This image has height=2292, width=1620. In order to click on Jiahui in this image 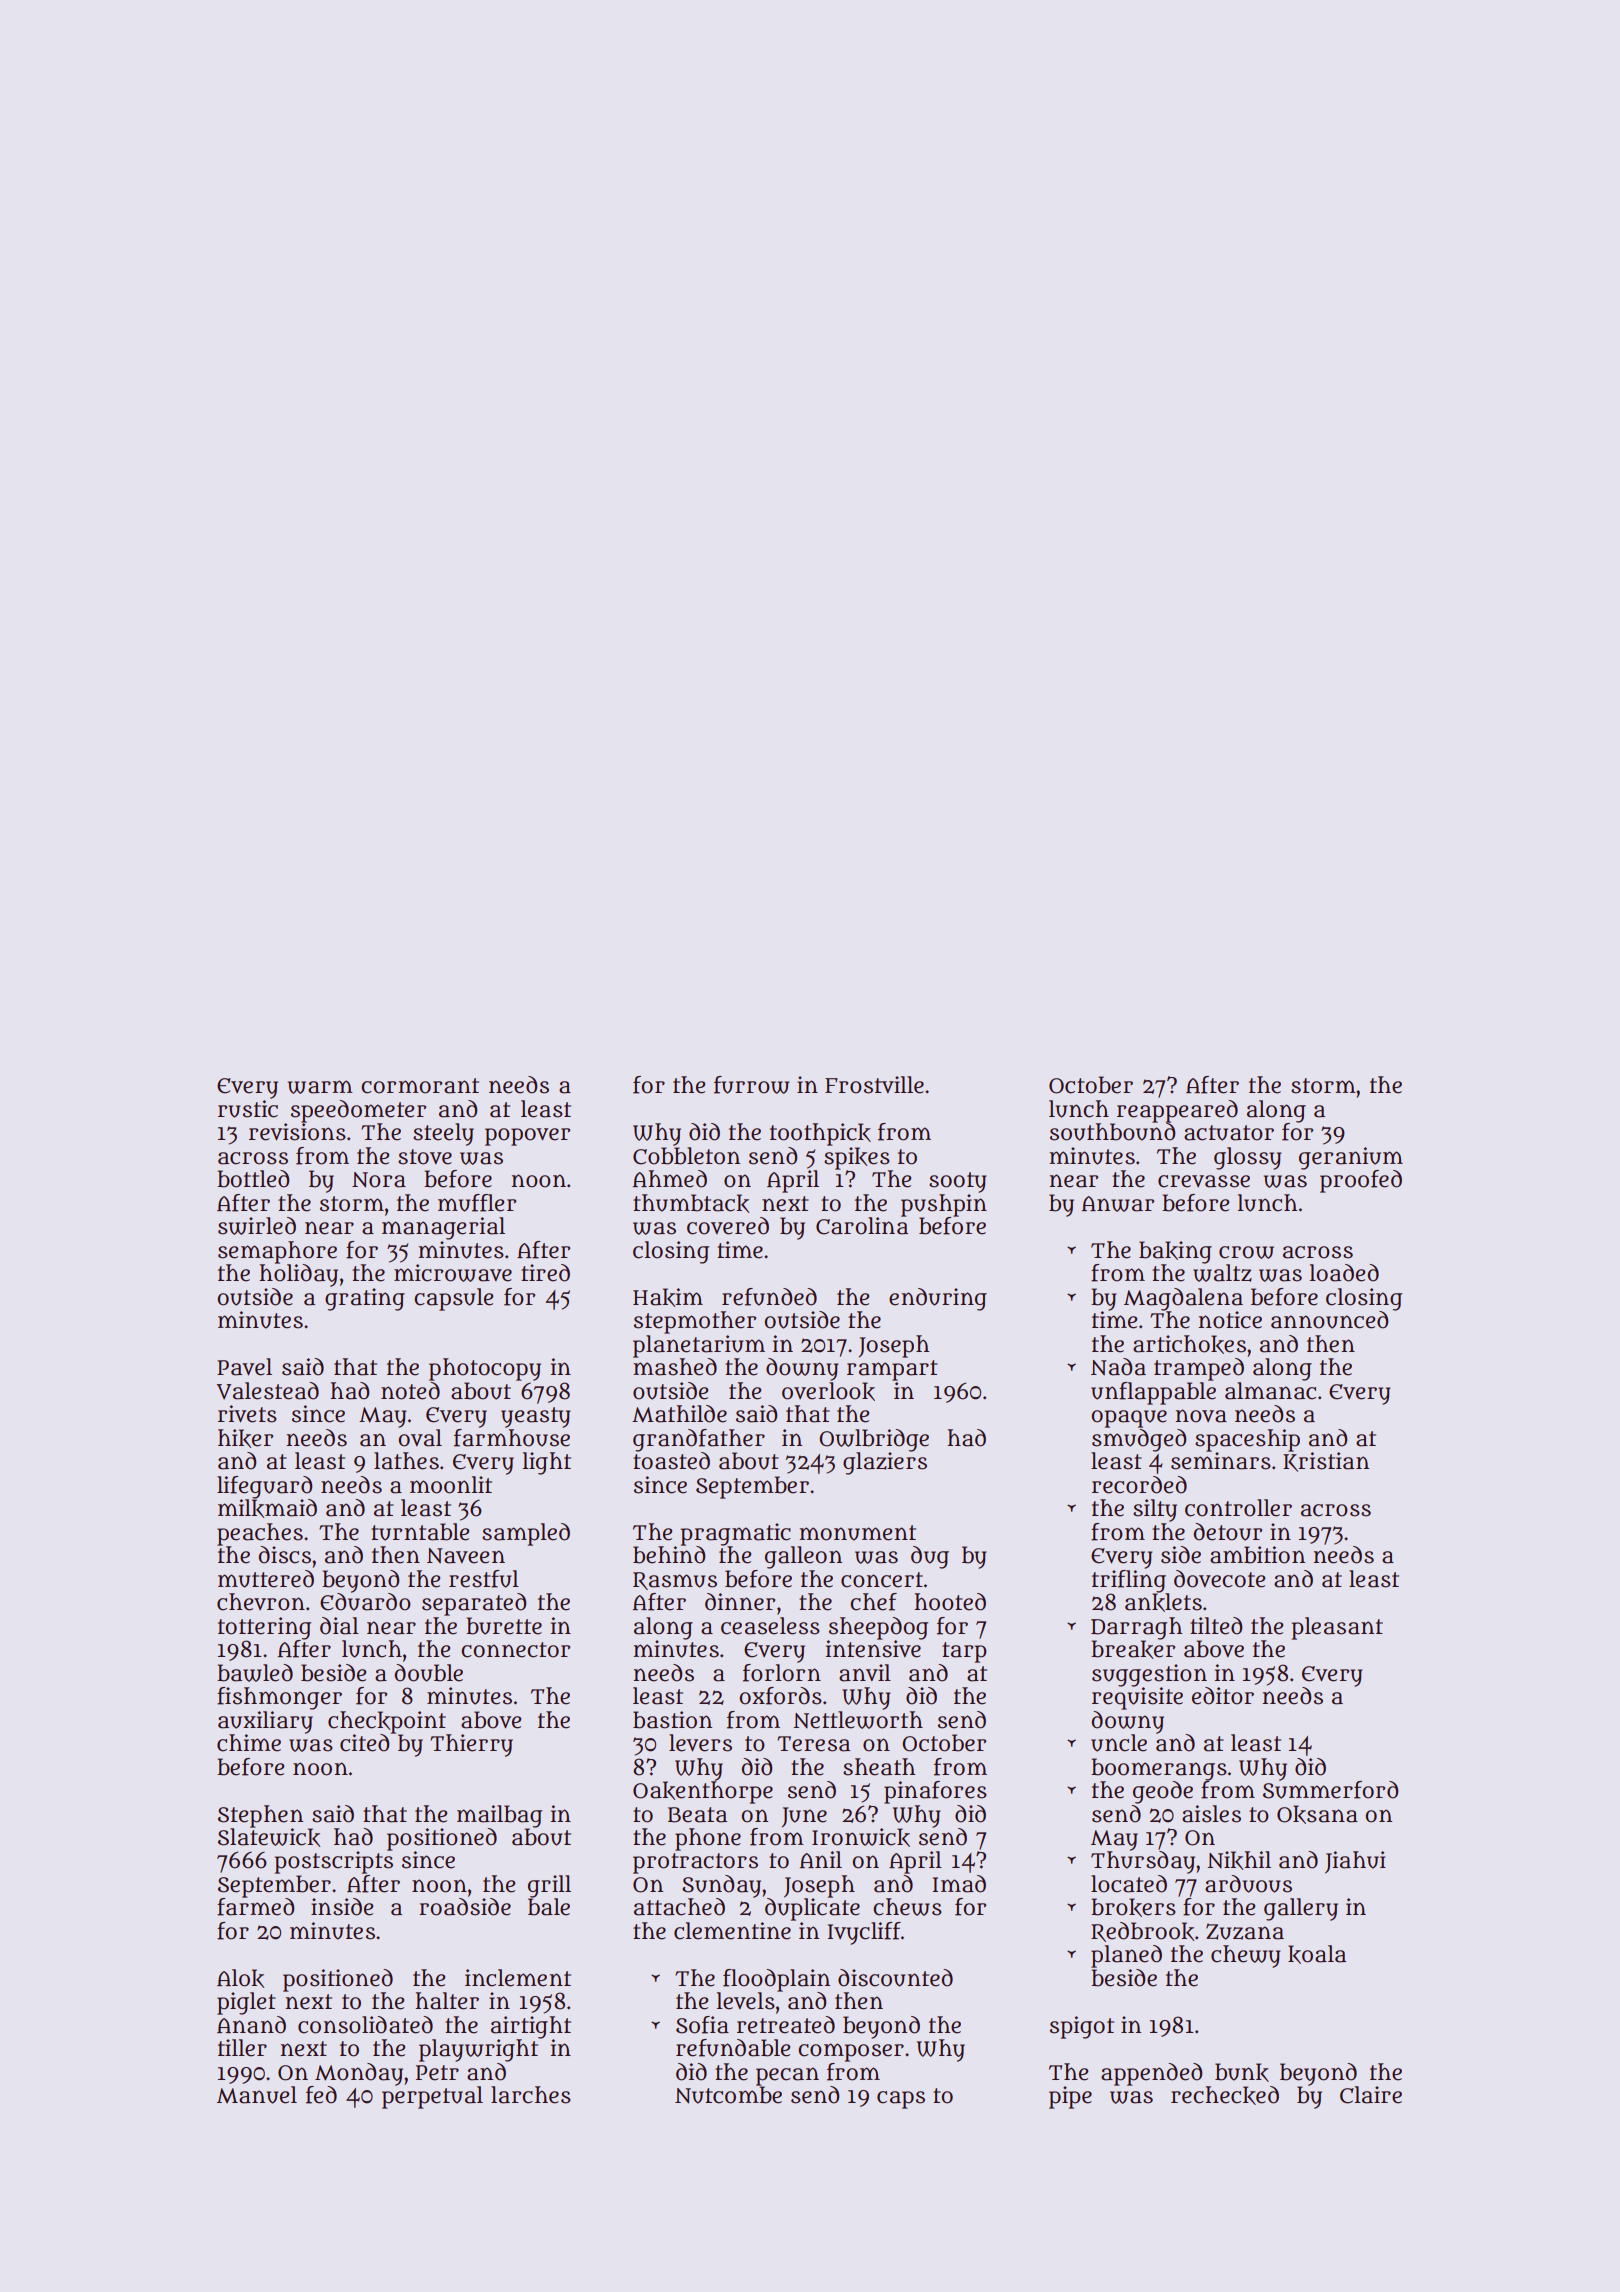, I will do `click(1355, 1862)`.
